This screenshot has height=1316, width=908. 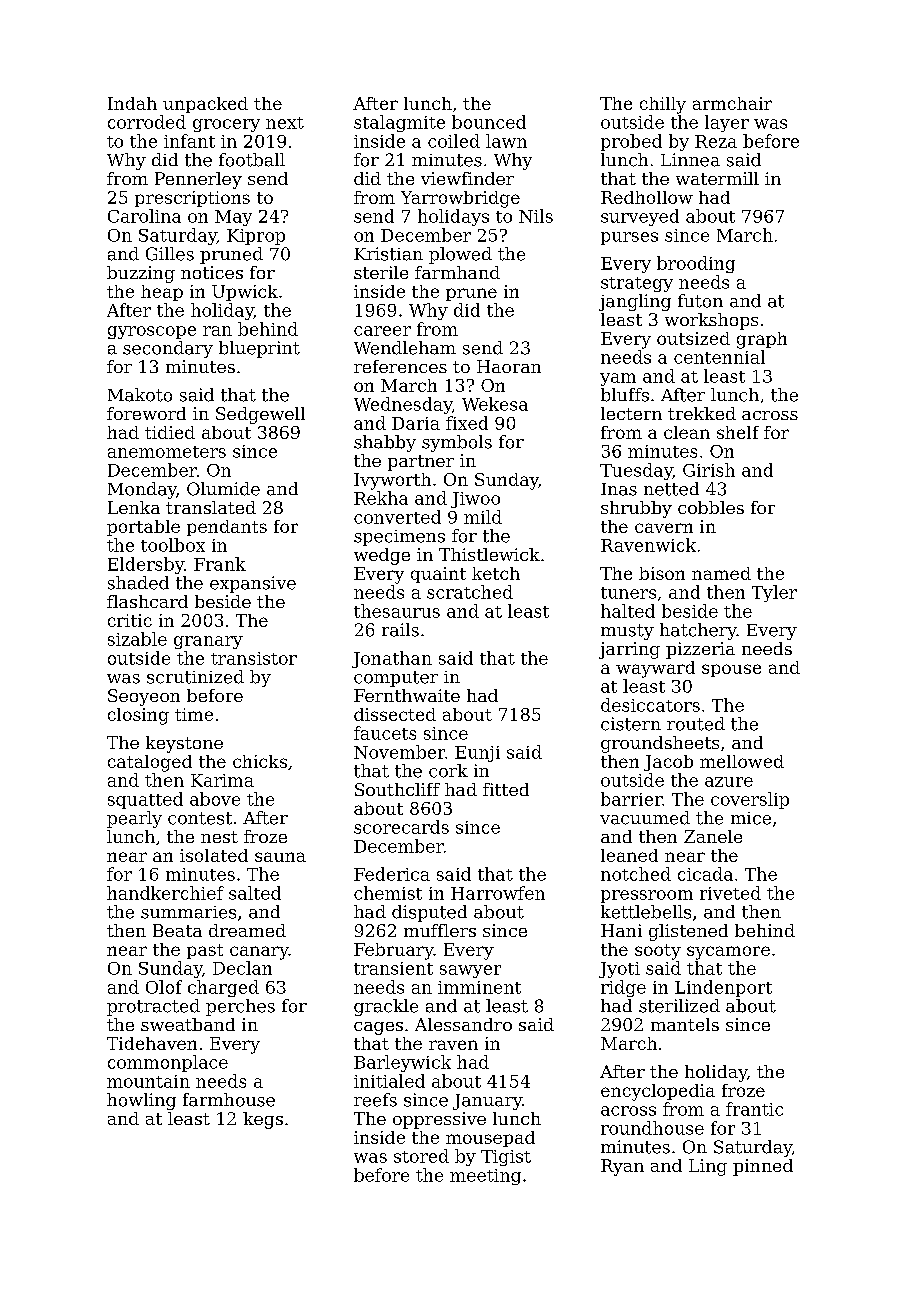 What do you see at coordinates (489, 122) in the screenshot?
I see `bounced` at bounding box center [489, 122].
